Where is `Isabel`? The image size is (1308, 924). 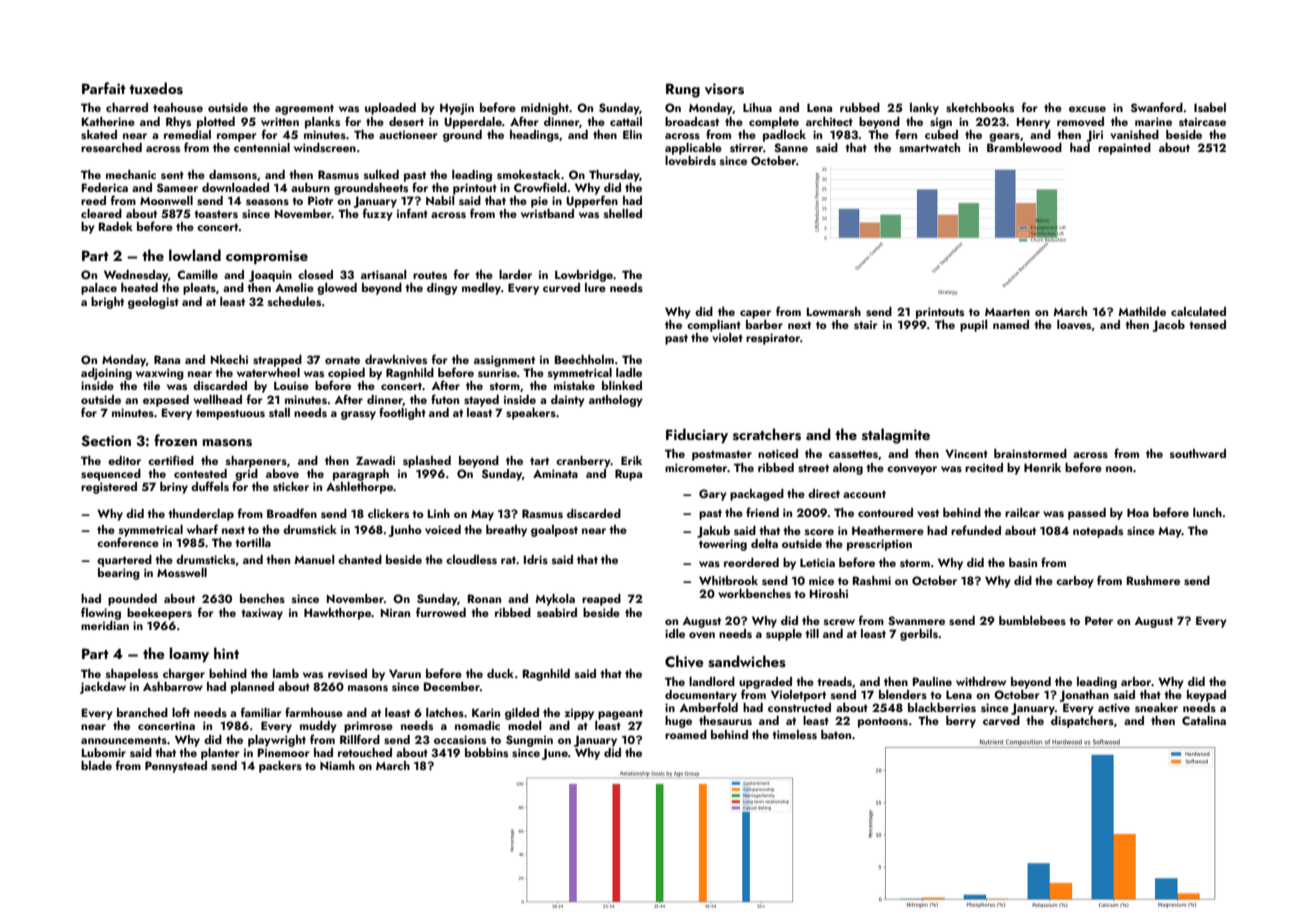 Isabel is located at coordinates (1210, 107).
